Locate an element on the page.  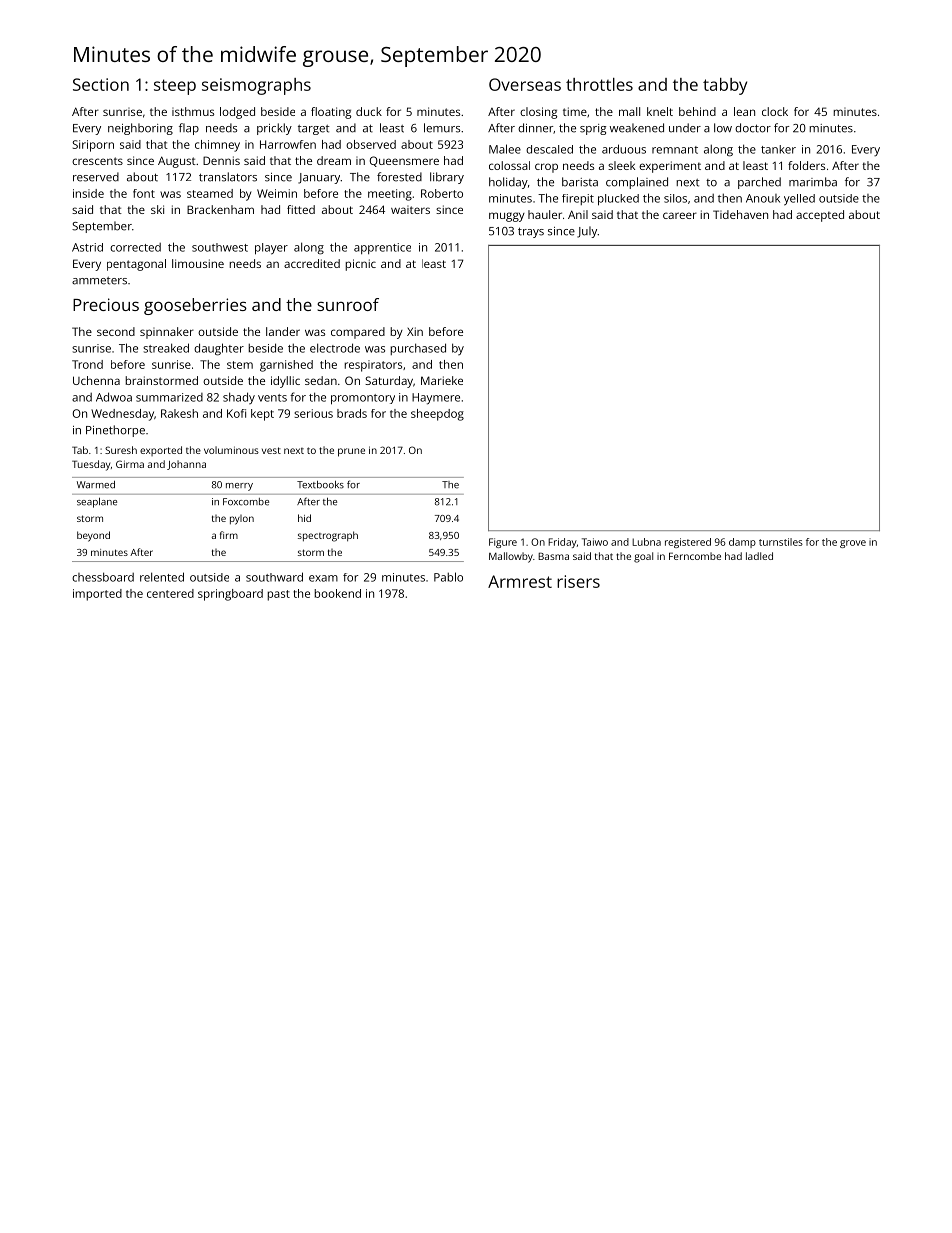
experiment is located at coordinates (670, 167).
